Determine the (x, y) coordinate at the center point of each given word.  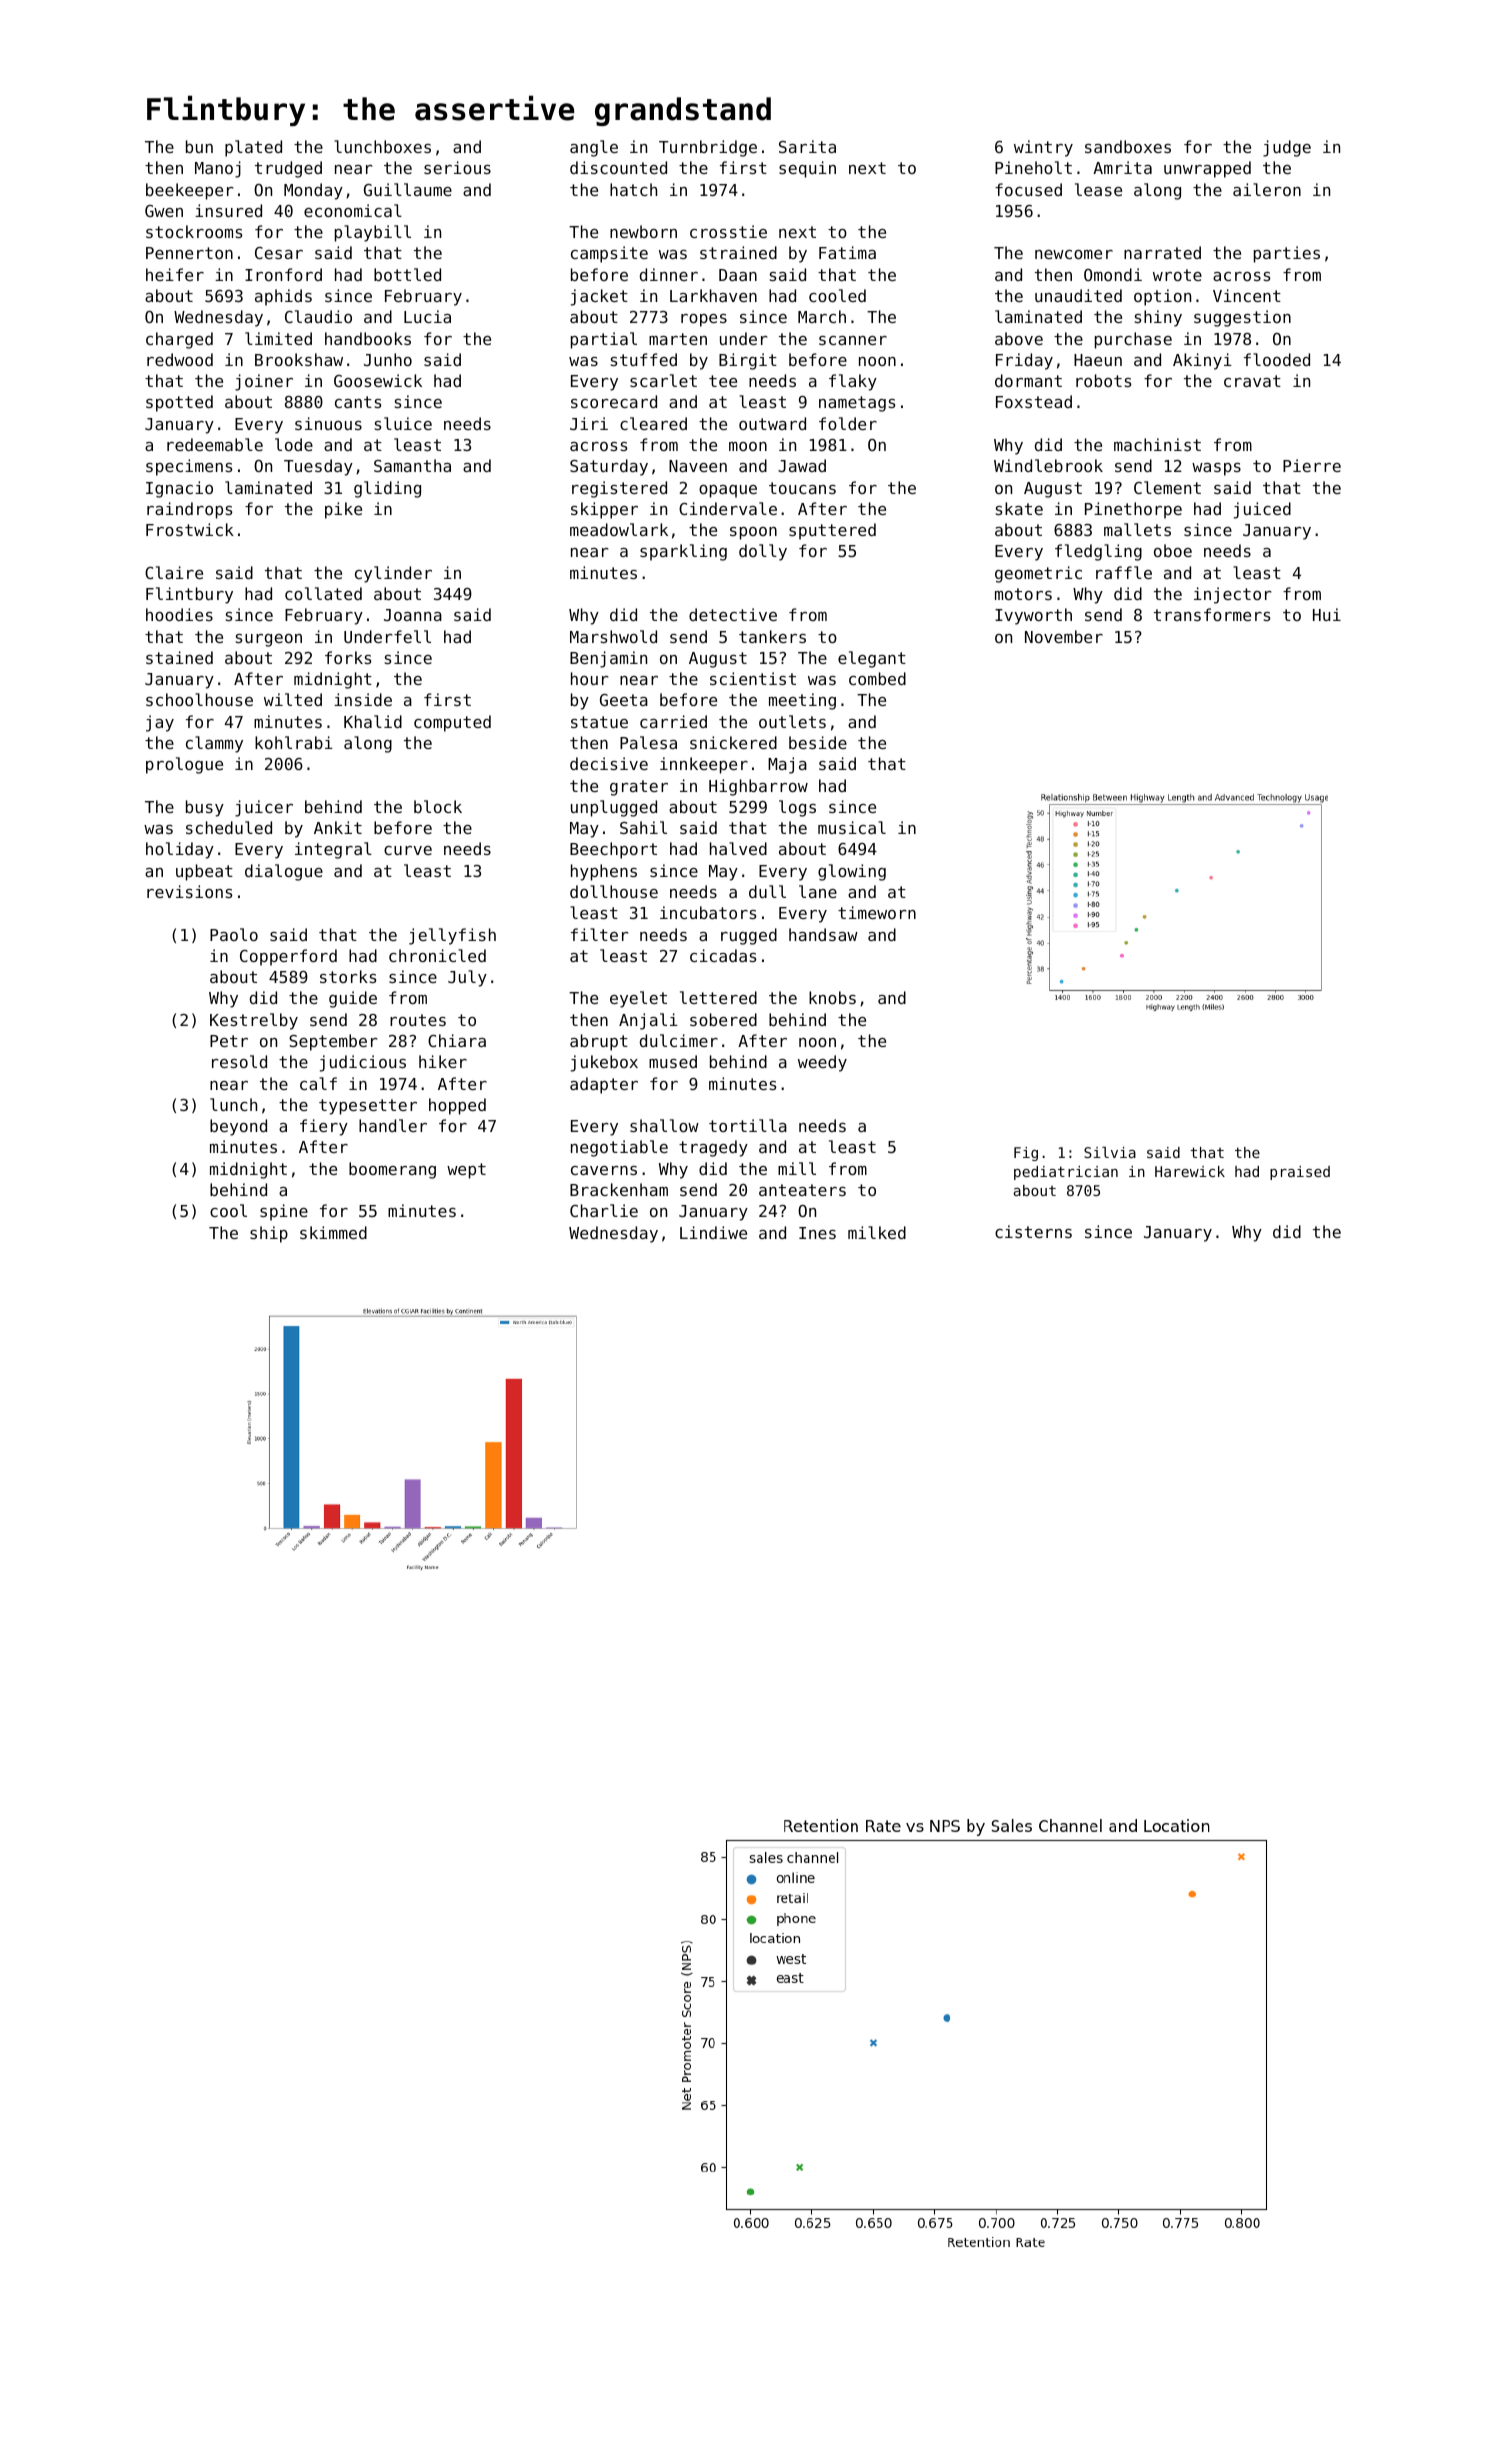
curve (408, 850)
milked (877, 1232)
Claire (174, 572)
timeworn (877, 912)
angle (594, 148)
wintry (1043, 148)
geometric (1038, 574)
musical (852, 827)
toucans (802, 488)
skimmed (333, 1232)
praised (1300, 1173)
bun (199, 146)
